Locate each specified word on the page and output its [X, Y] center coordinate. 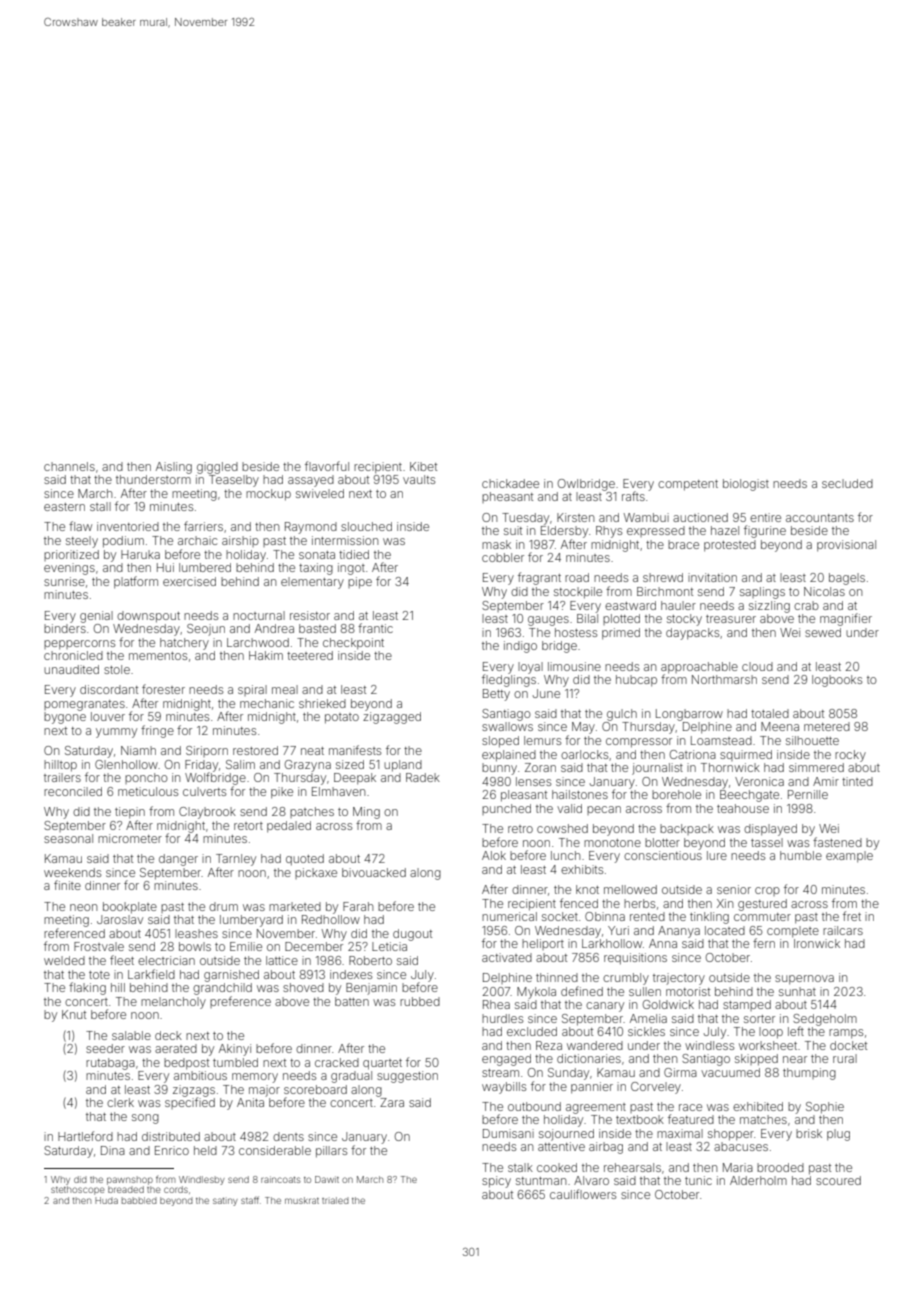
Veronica [759, 781]
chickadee [510, 483]
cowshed [562, 828]
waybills [504, 1088]
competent [688, 485]
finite [67, 885]
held [205, 1150]
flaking [87, 988]
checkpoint [353, 644]
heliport [543, 944]
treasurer [731, 619]
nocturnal [259, 615]
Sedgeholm [825, 1020]
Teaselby [234, 481]
